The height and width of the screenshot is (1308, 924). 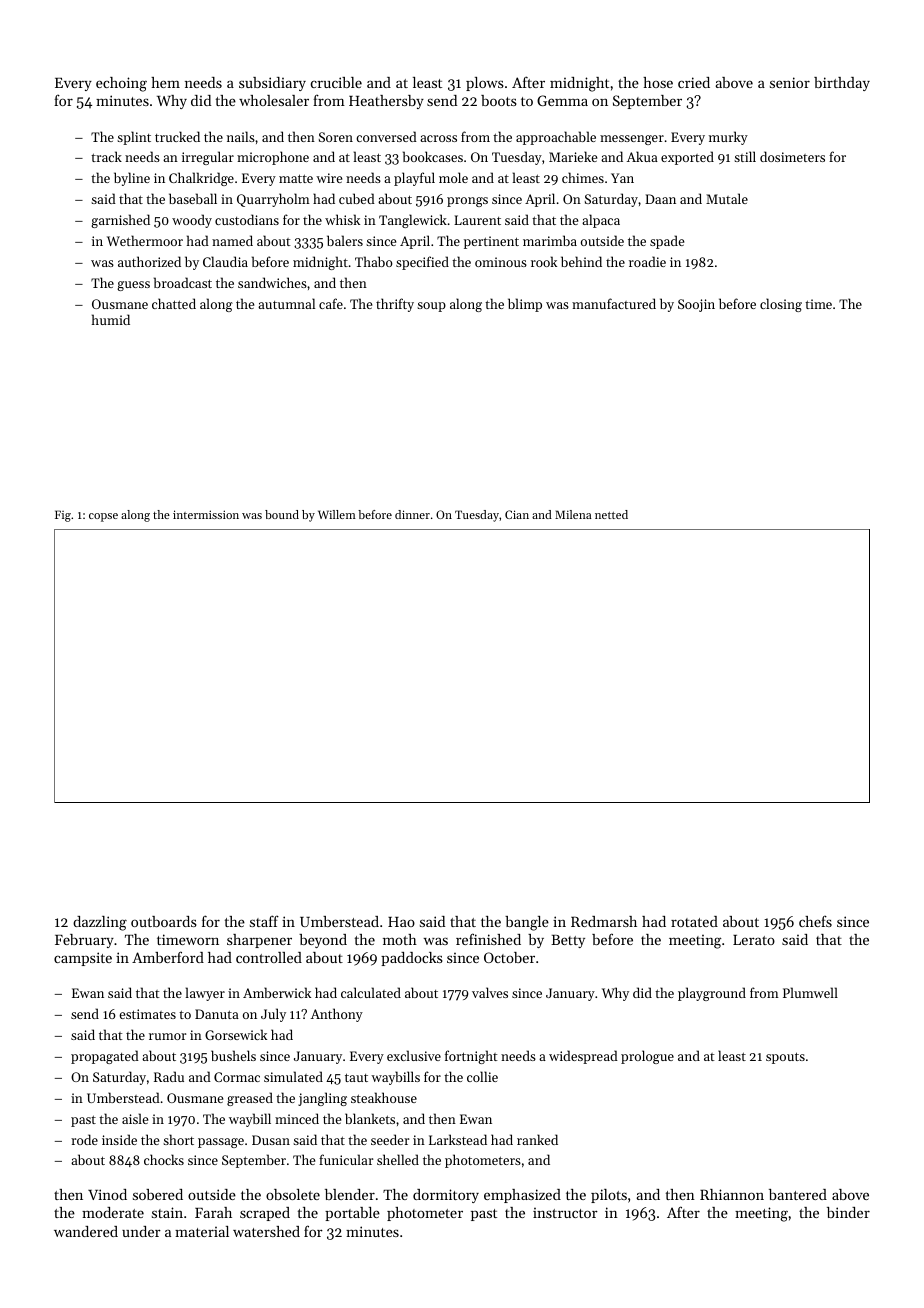 I want to click on staff, so click(x=264, y=921).
